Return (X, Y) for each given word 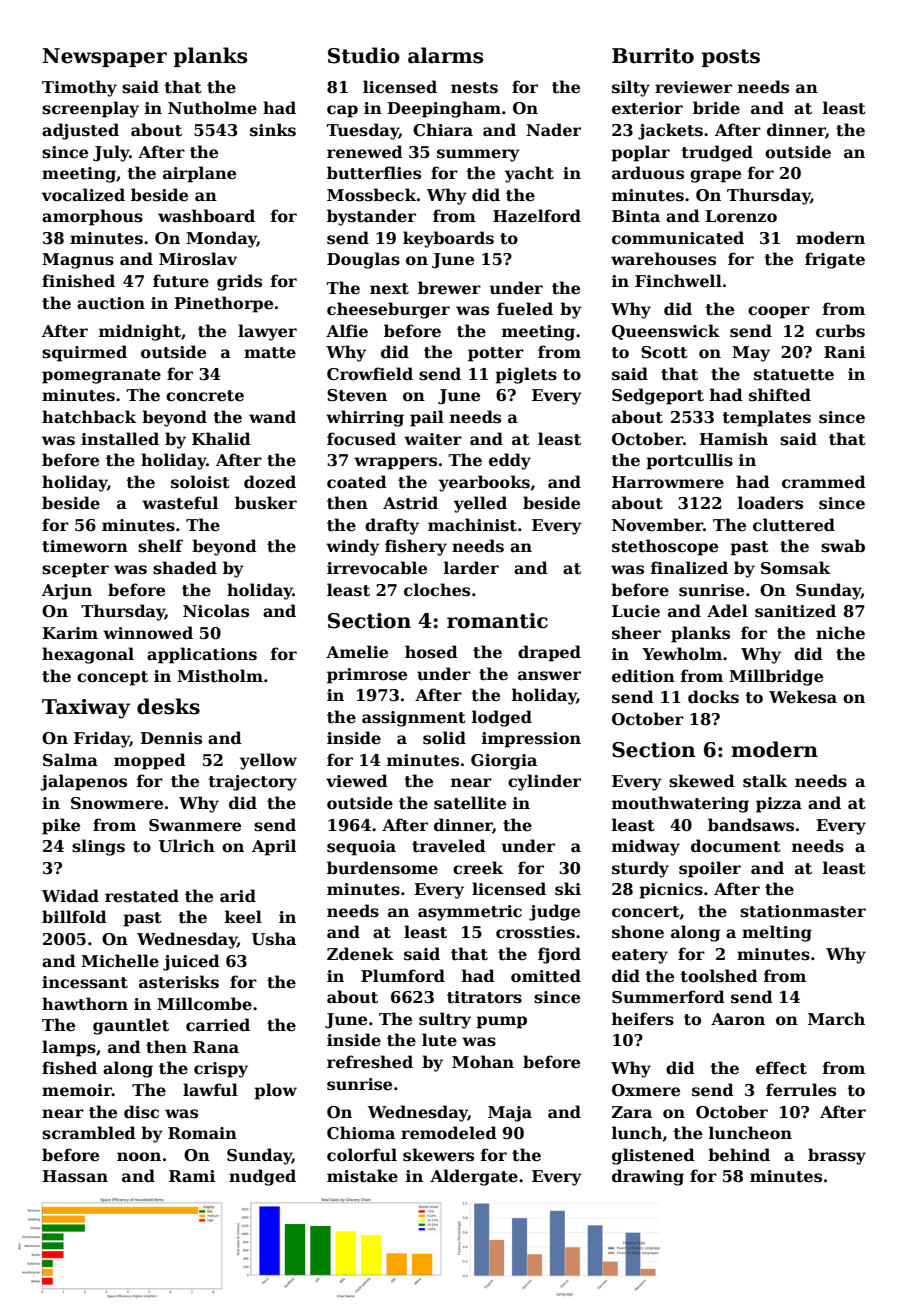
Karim (70, 633)
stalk (765, 781)
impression (531, 740)
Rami (192, 1176)
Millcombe (204, 1004)
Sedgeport (658, 396)
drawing (648, 1177)
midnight (140, 332)
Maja (510, 1114)
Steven (357, 395)
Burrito (653, 56)
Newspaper (105, 57)
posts (730, 58)
